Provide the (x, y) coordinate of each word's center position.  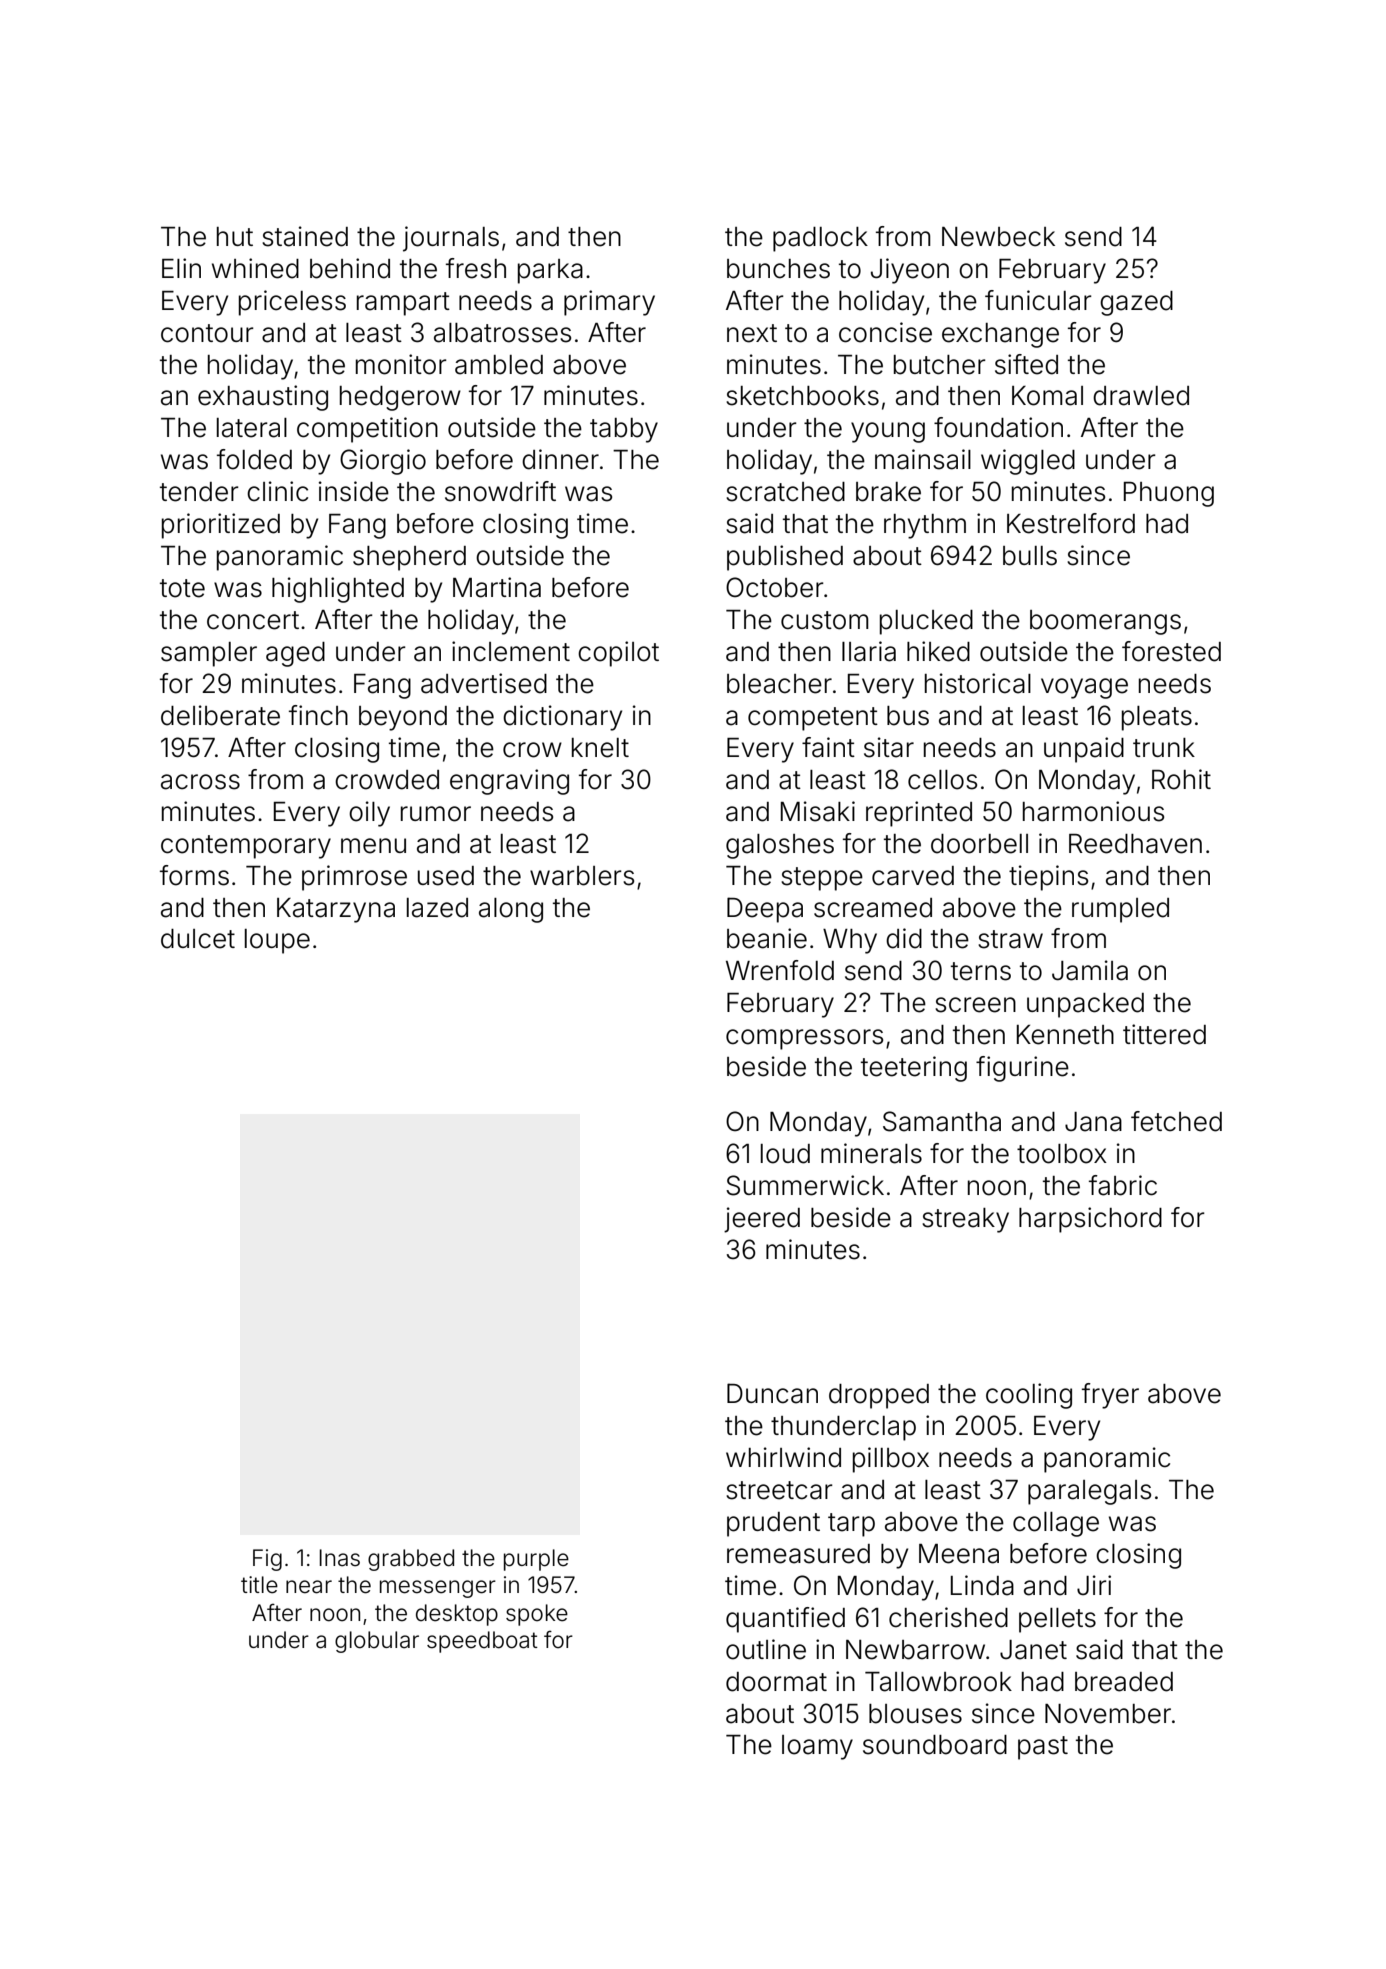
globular (377, 1642)
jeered (762, 1220)
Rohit (1181, 779)
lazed (437, 908)
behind (350, 268)
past (1043, 1748)
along (511, 910)
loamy (817, 1747)
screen (975, 1005)
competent (813, 719)
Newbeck (998, 237)
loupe (277, 941)
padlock (820, 239)
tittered (1164, 1034)
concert (253, 620)
